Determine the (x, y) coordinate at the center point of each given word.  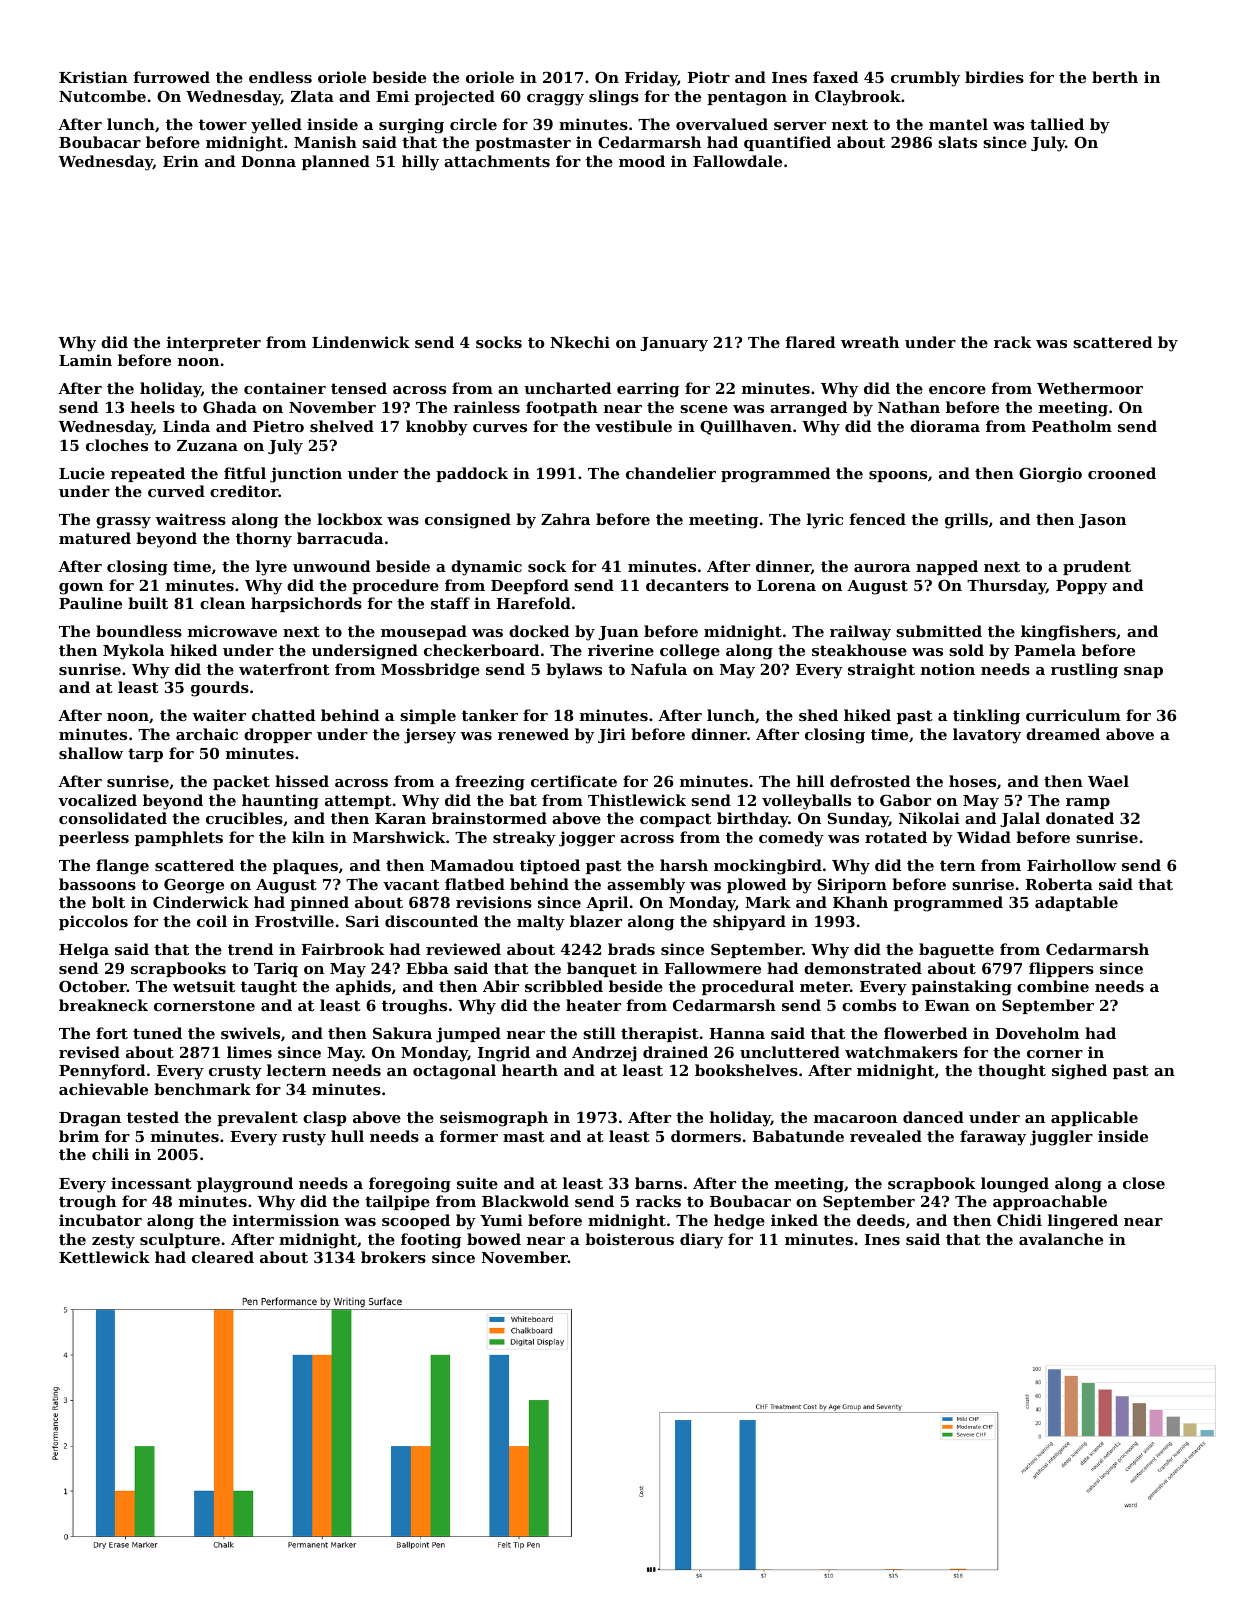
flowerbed (925, 1033)
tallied (1057, 124)
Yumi (501, 1220)
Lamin (85, 360)
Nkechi (580, 342)
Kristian (93, 77)
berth (1115, 77)
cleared (223, 1257)
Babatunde (798, 1136)
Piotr (708, 77)
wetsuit (204, 986)
